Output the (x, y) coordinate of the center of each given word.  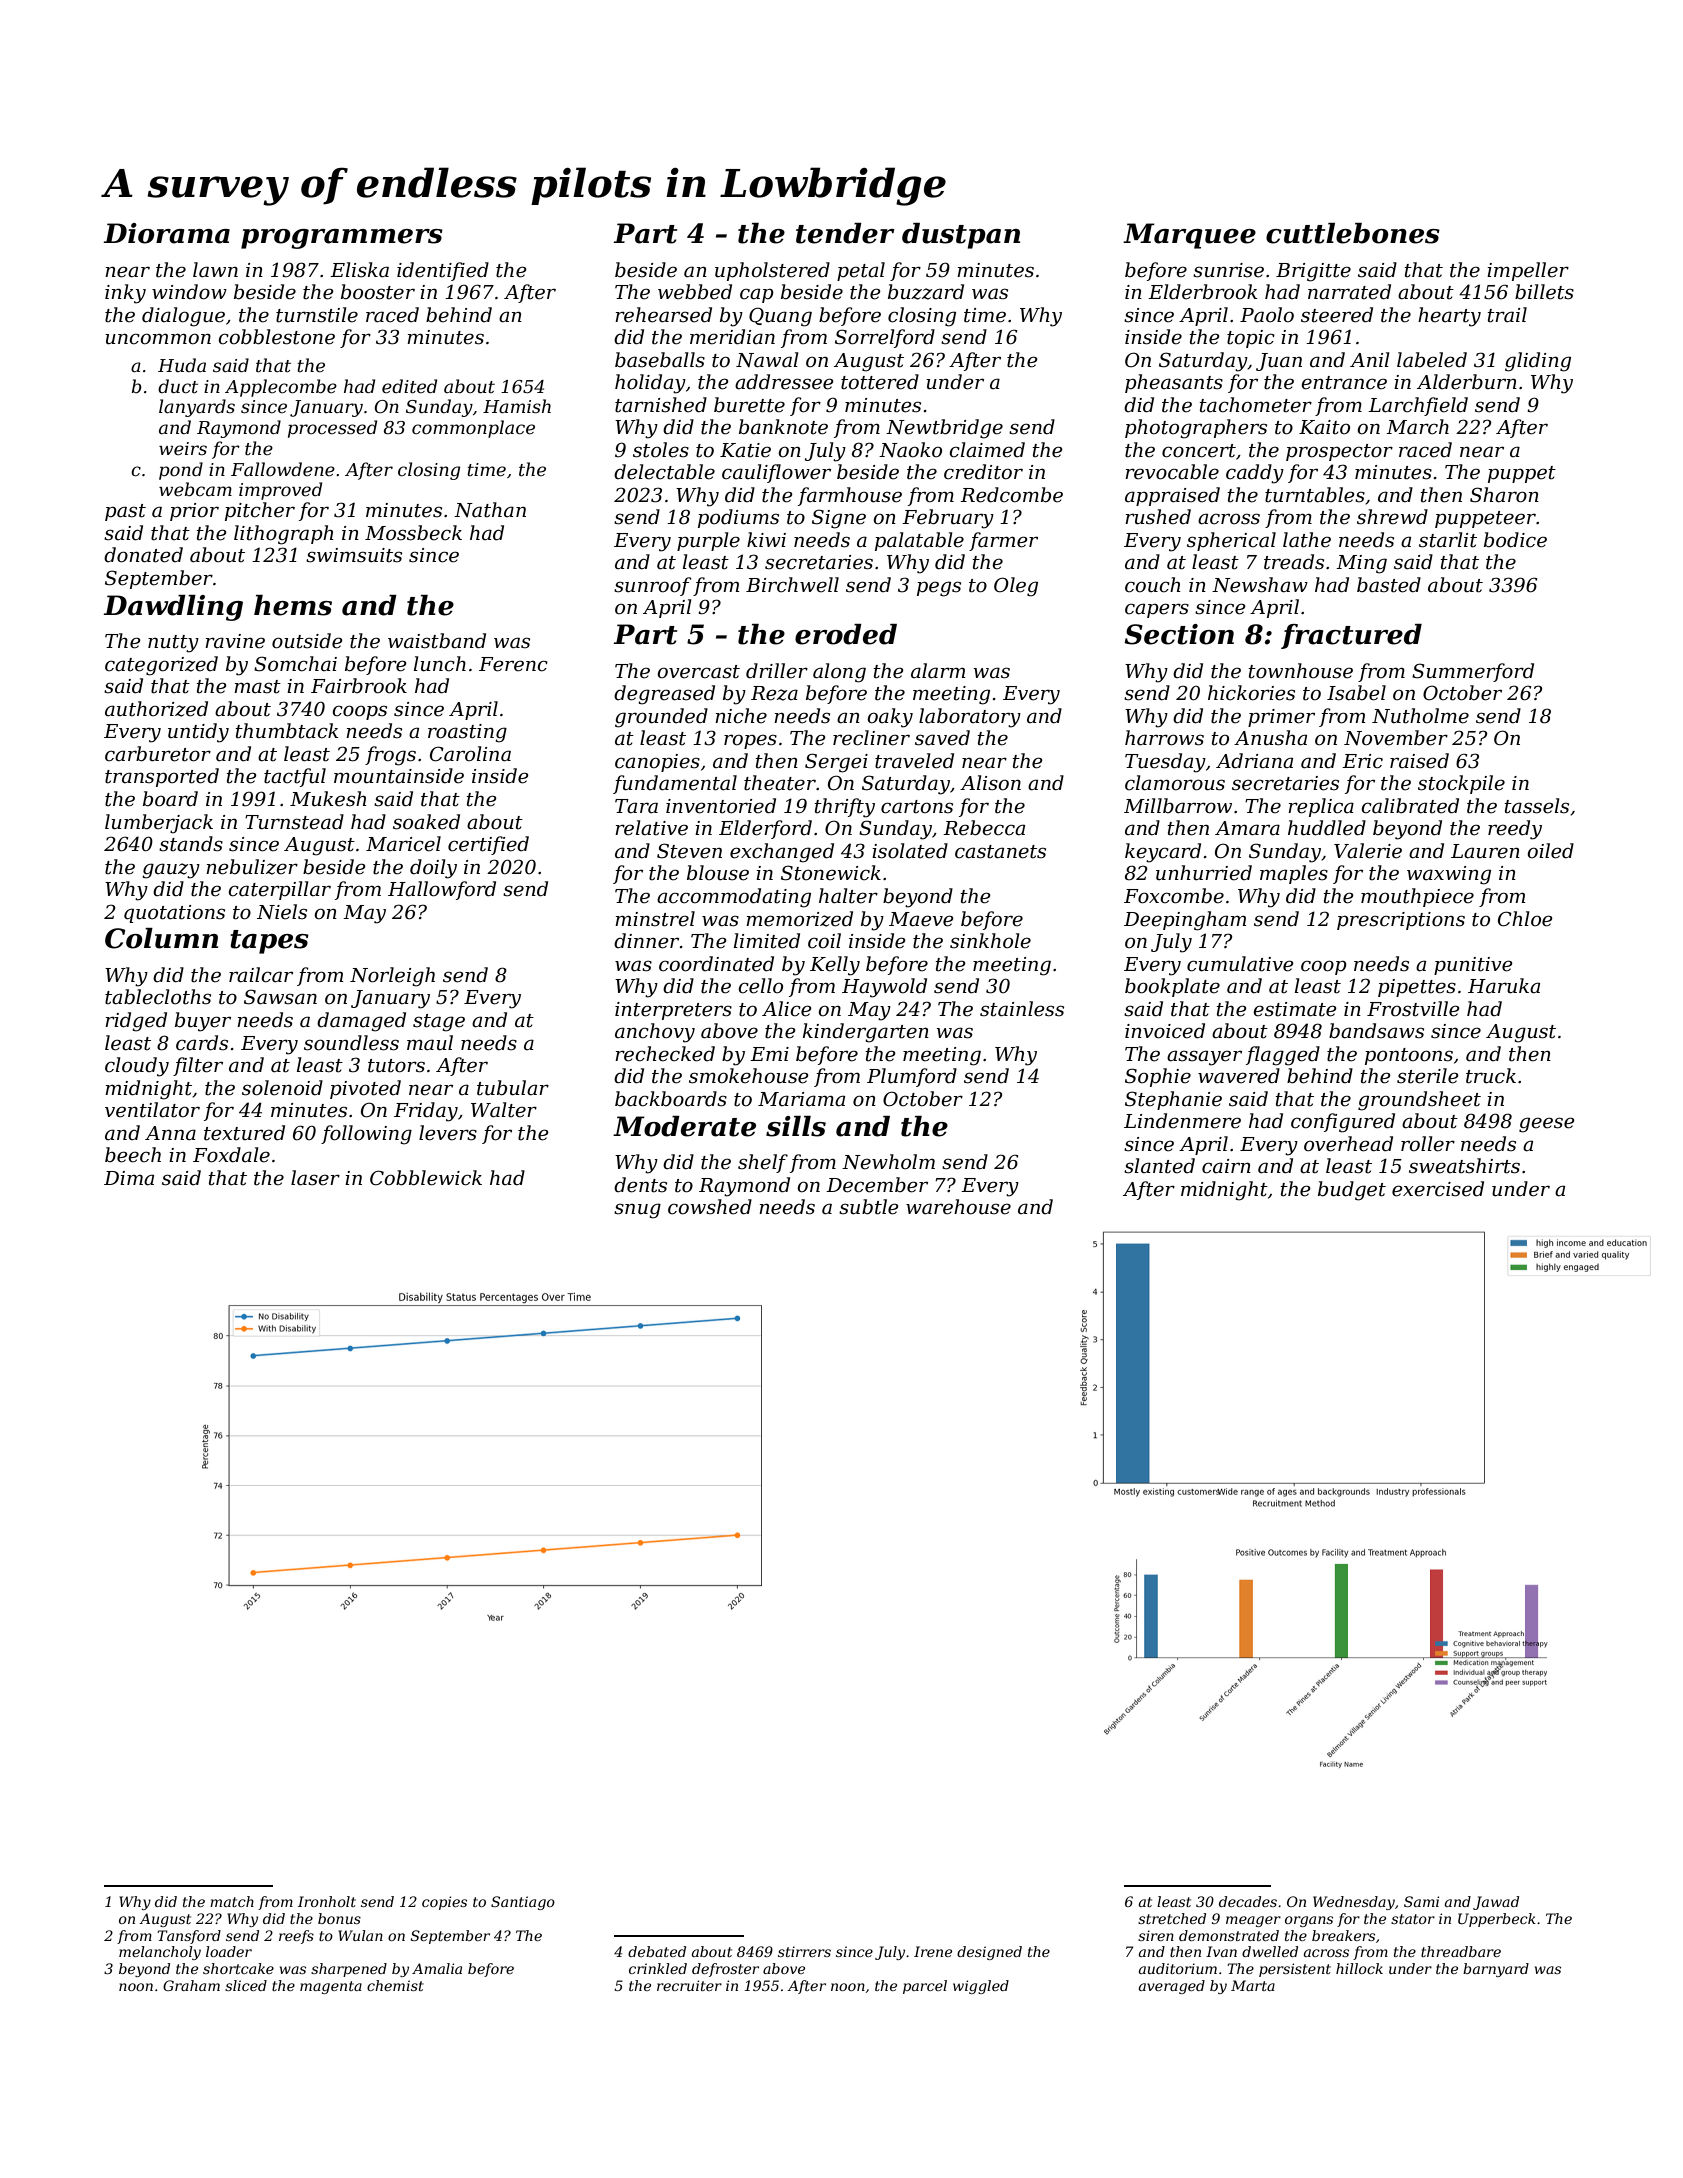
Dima (129, 1178)
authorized (156, 709)
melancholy (160, 1953)
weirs (183, 448)
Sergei (836, 763)
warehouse (958, 1207)
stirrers (804, 1951)
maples (1294, 874)
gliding (1538, 362)
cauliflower (776, 473)
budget (1352, 1191)
